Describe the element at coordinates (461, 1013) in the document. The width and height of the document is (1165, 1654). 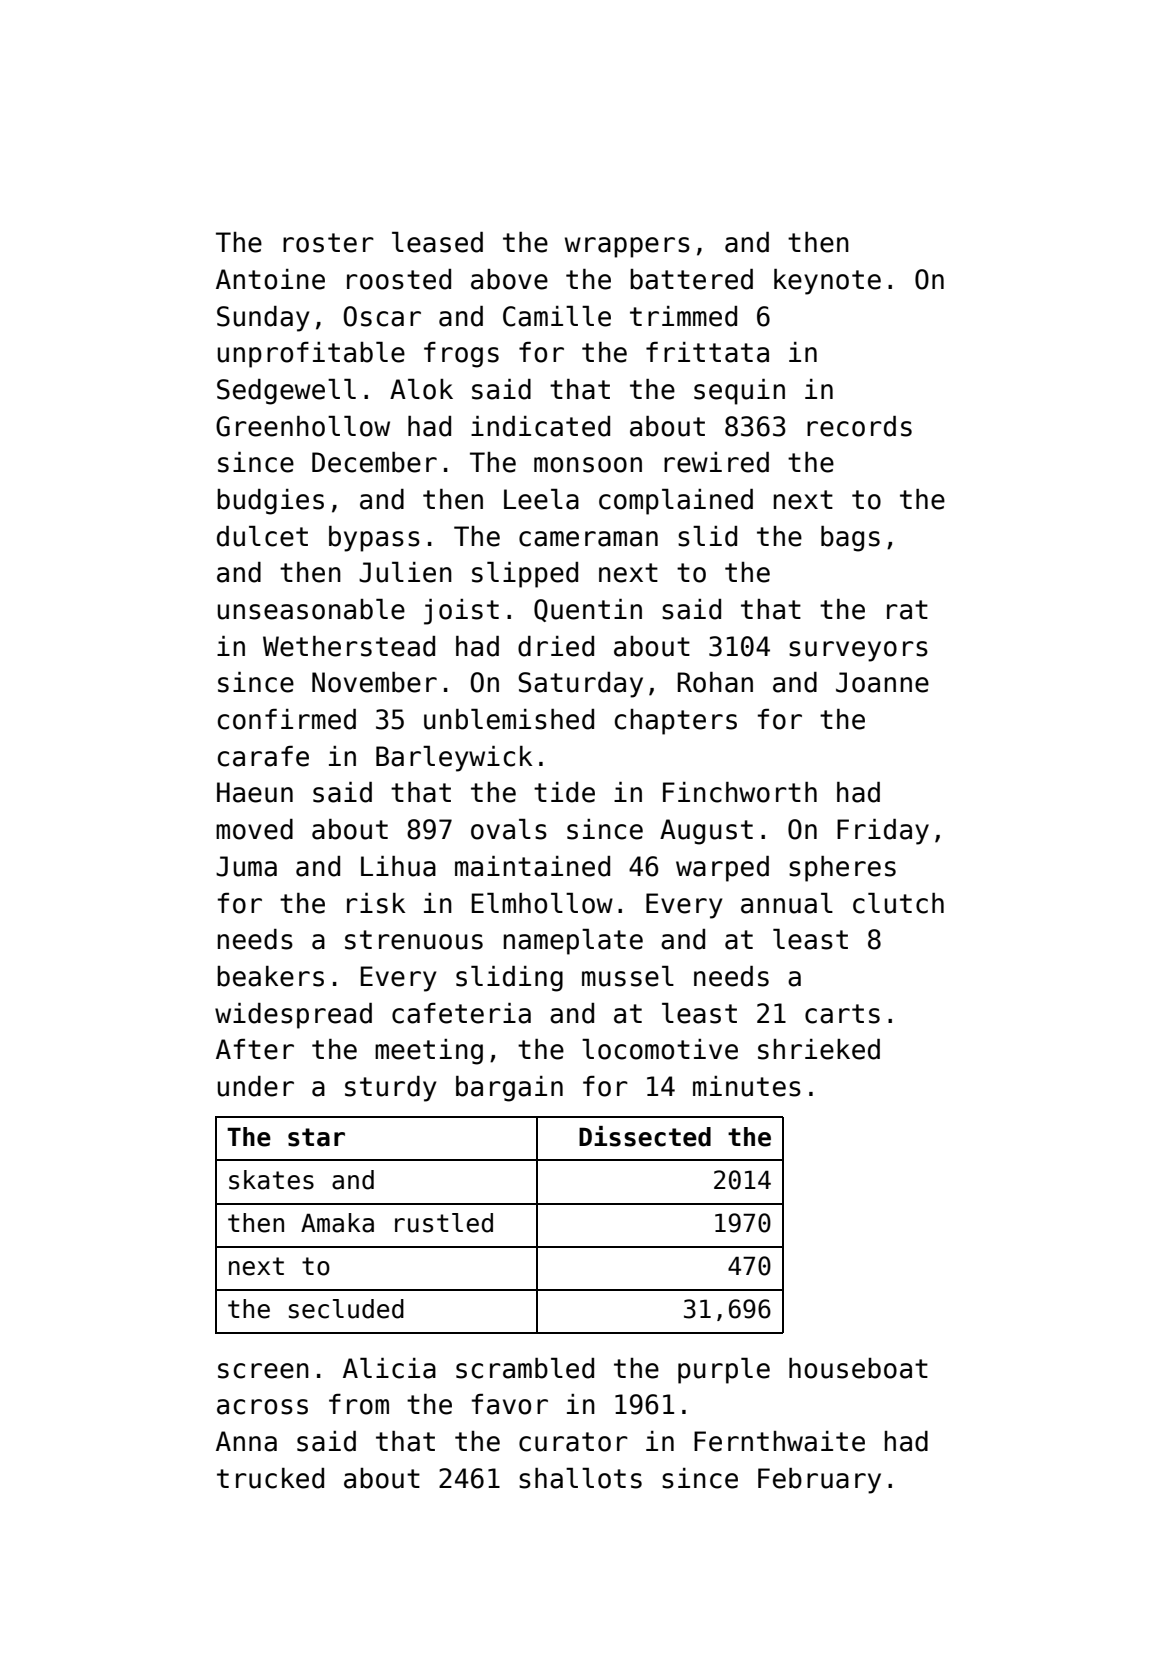
I see `cafeteria` at that location.
